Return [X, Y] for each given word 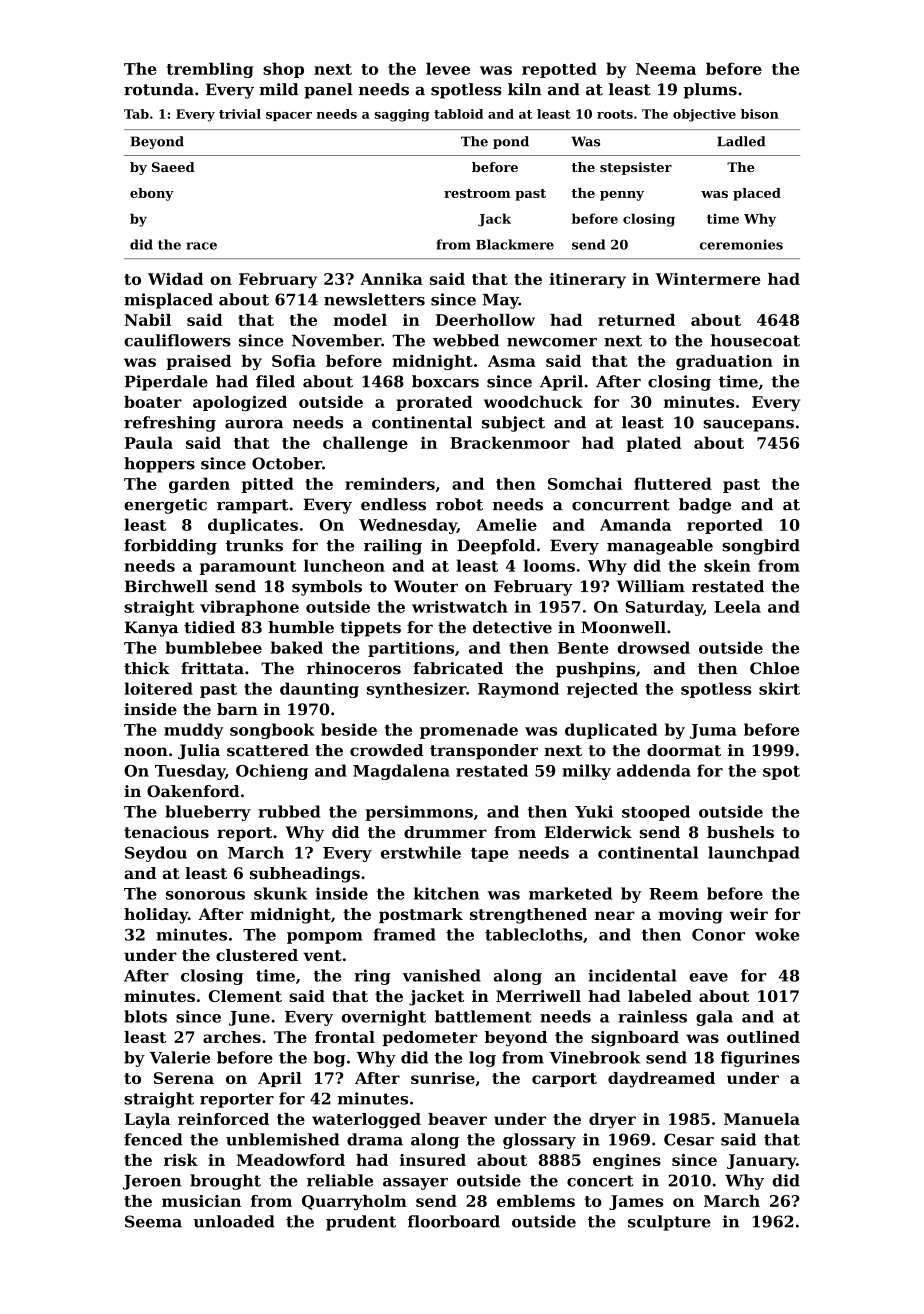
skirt [779, 688]
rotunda [159, 89]
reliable [340, 1180]
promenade [469, 731]
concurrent [621, 505]
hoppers [159, 465]
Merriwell [538, 996]
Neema [666, 69]
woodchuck [533, 402]
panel [328, 91]
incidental [632, 975]
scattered [268, 750]
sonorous [205, 895]
